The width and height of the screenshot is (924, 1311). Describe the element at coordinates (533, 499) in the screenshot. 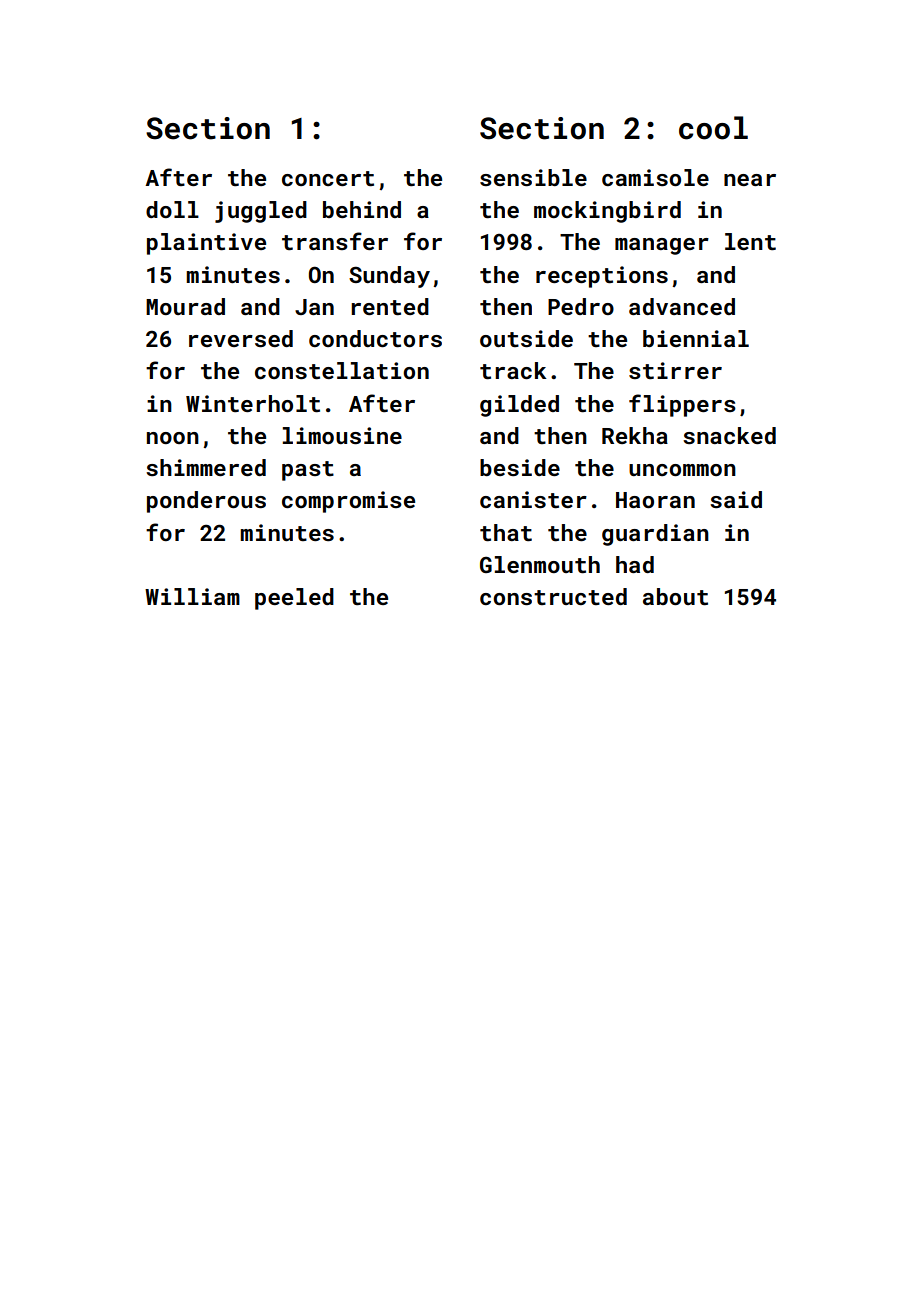

I see `canister` at that location.
